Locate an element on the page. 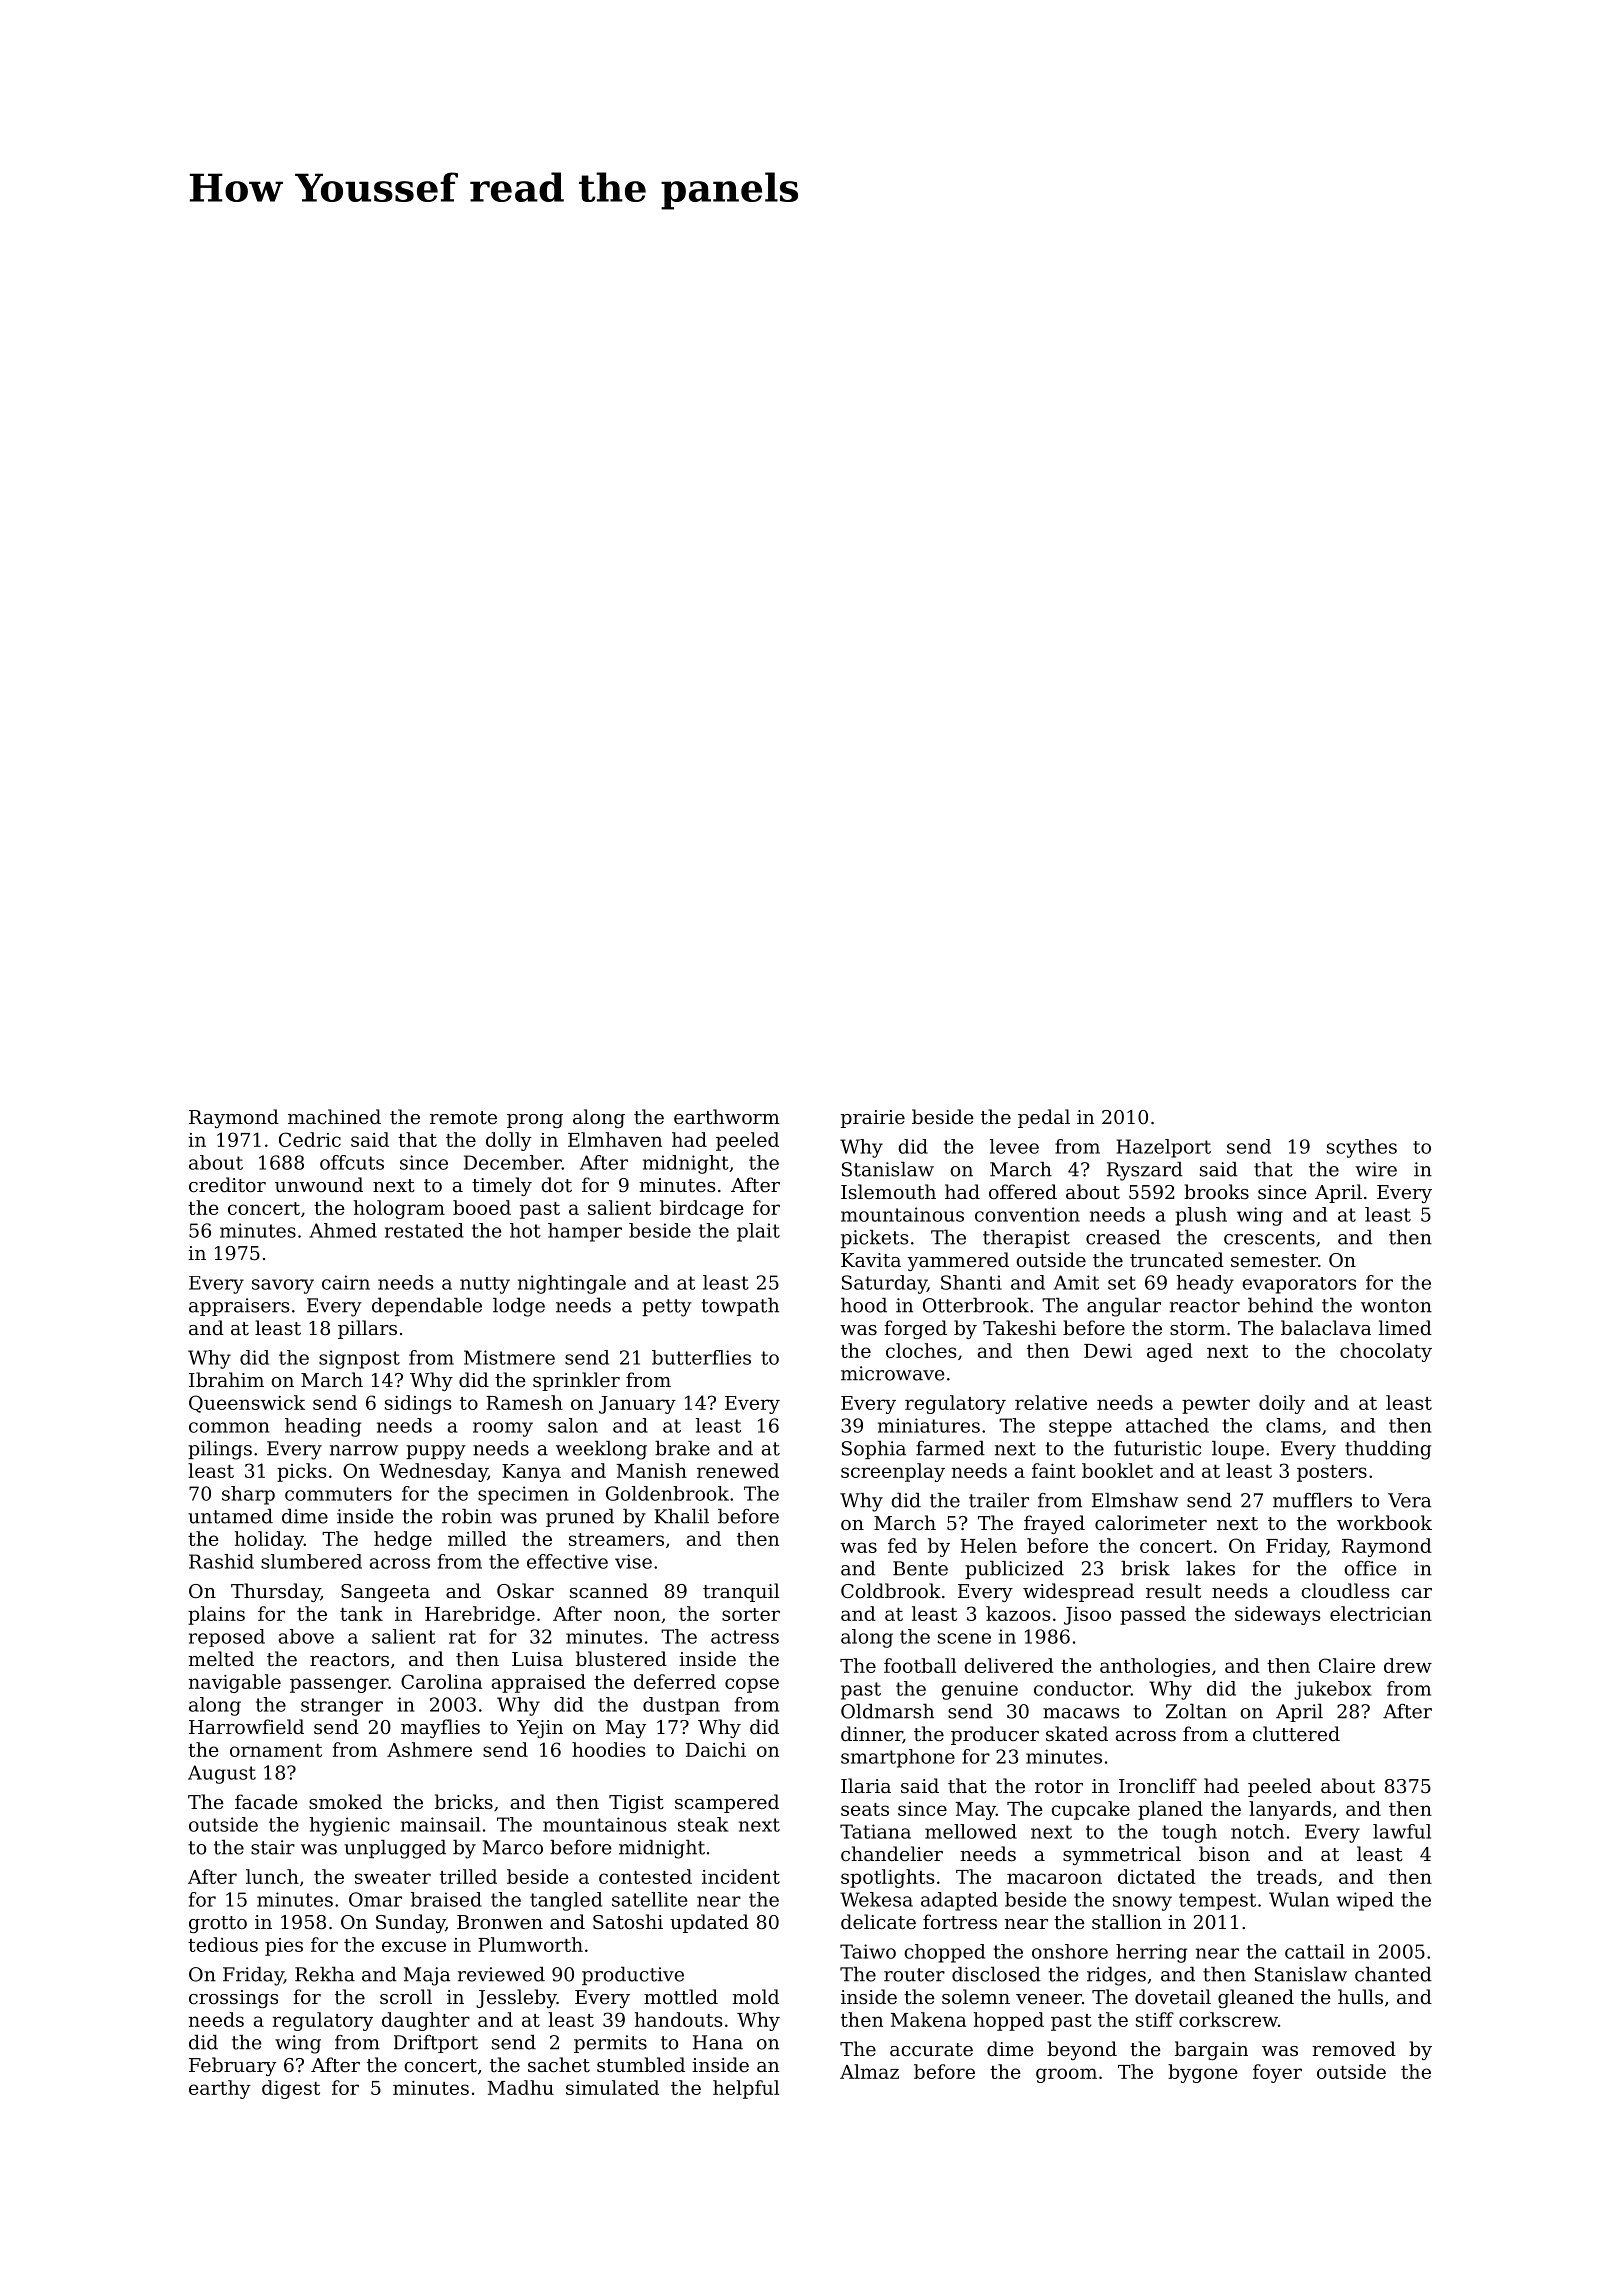 The image size is (1620, 2292). Ashmere is located at coordinates (429, 1749).
